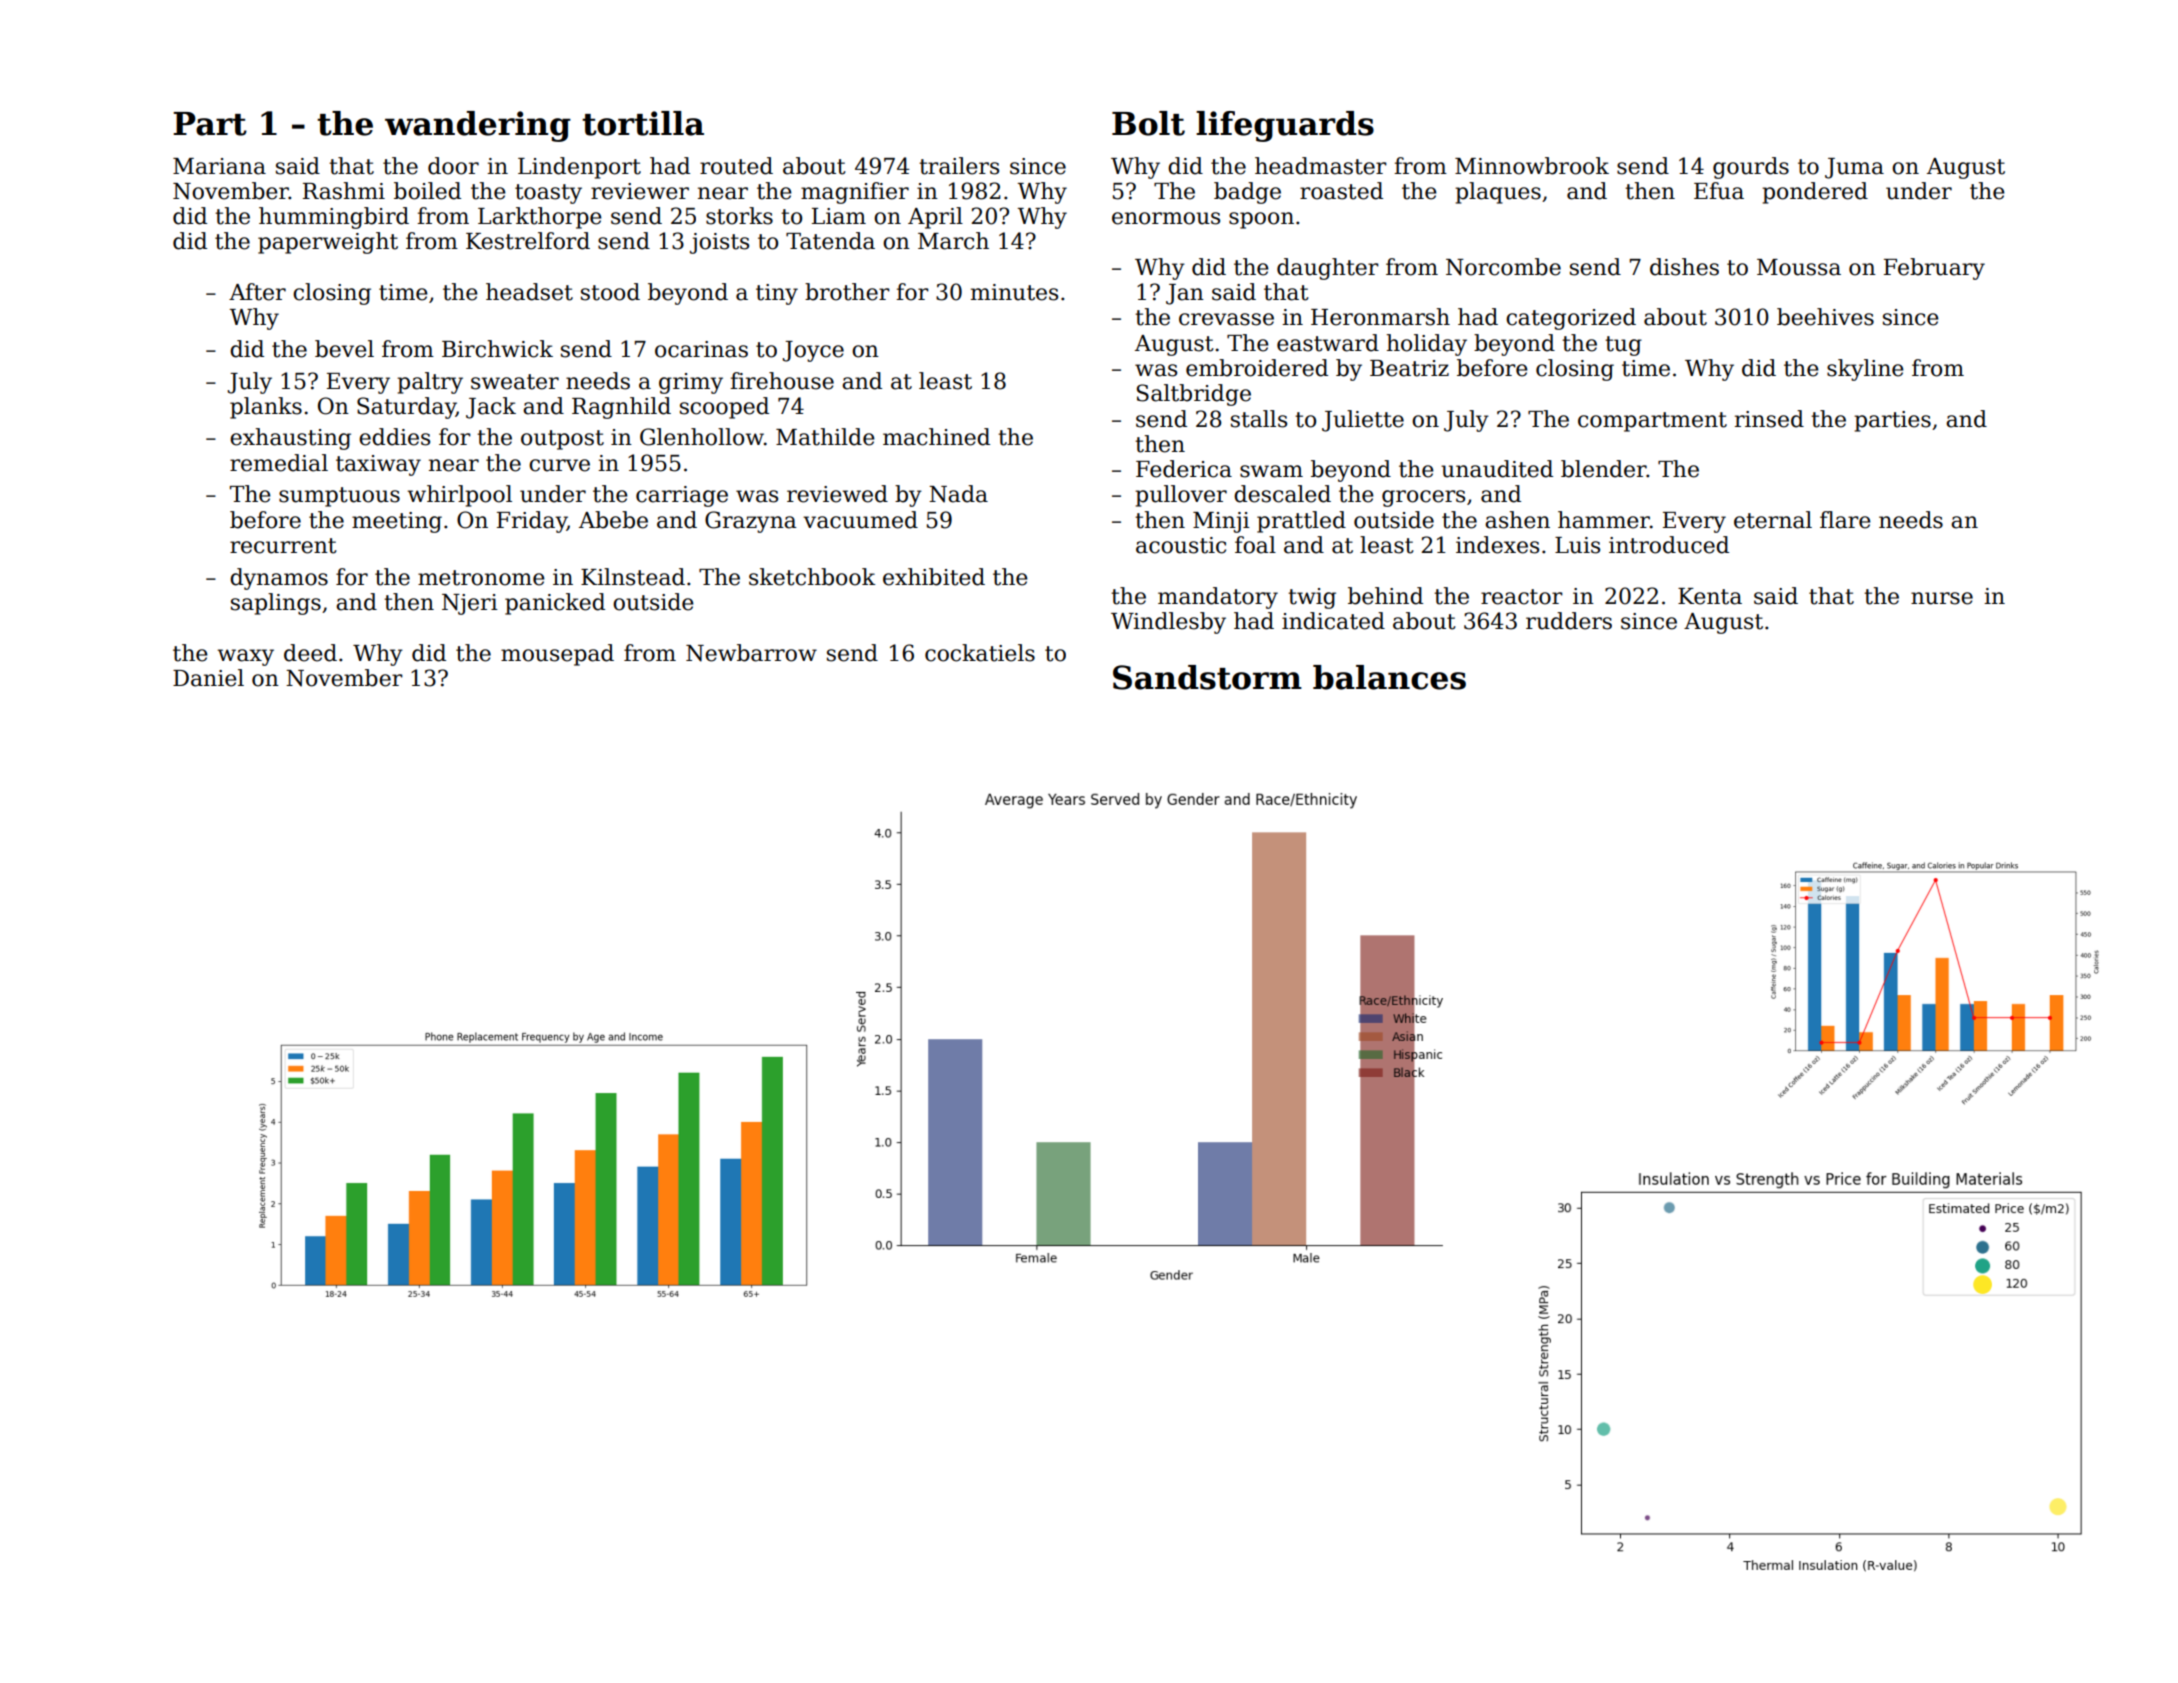  I want to click on lifeguards, so click(1285, 126).
